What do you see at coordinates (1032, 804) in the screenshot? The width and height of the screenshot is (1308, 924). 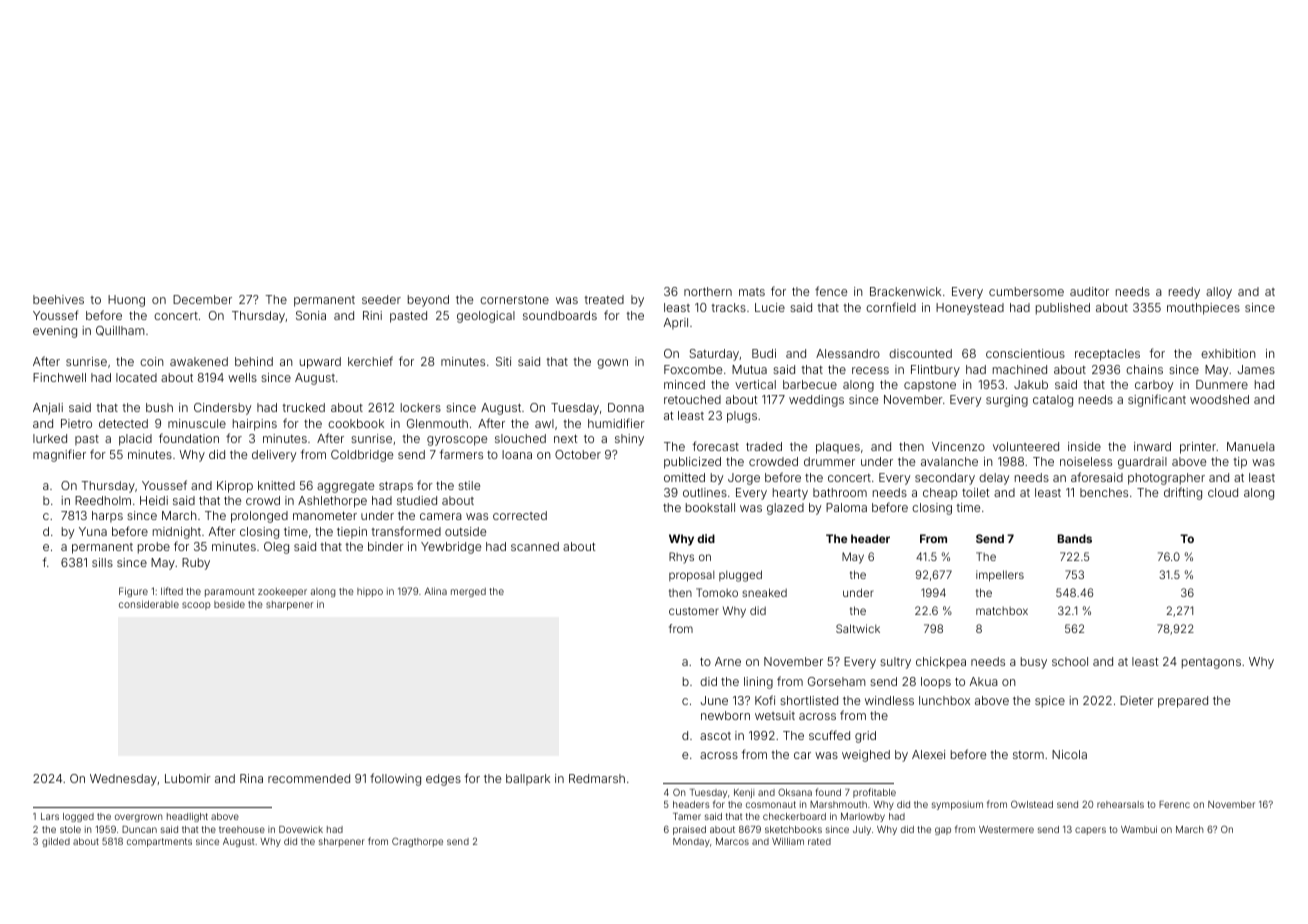 I see `Owlstead` at bounding box center [1032, 804].
